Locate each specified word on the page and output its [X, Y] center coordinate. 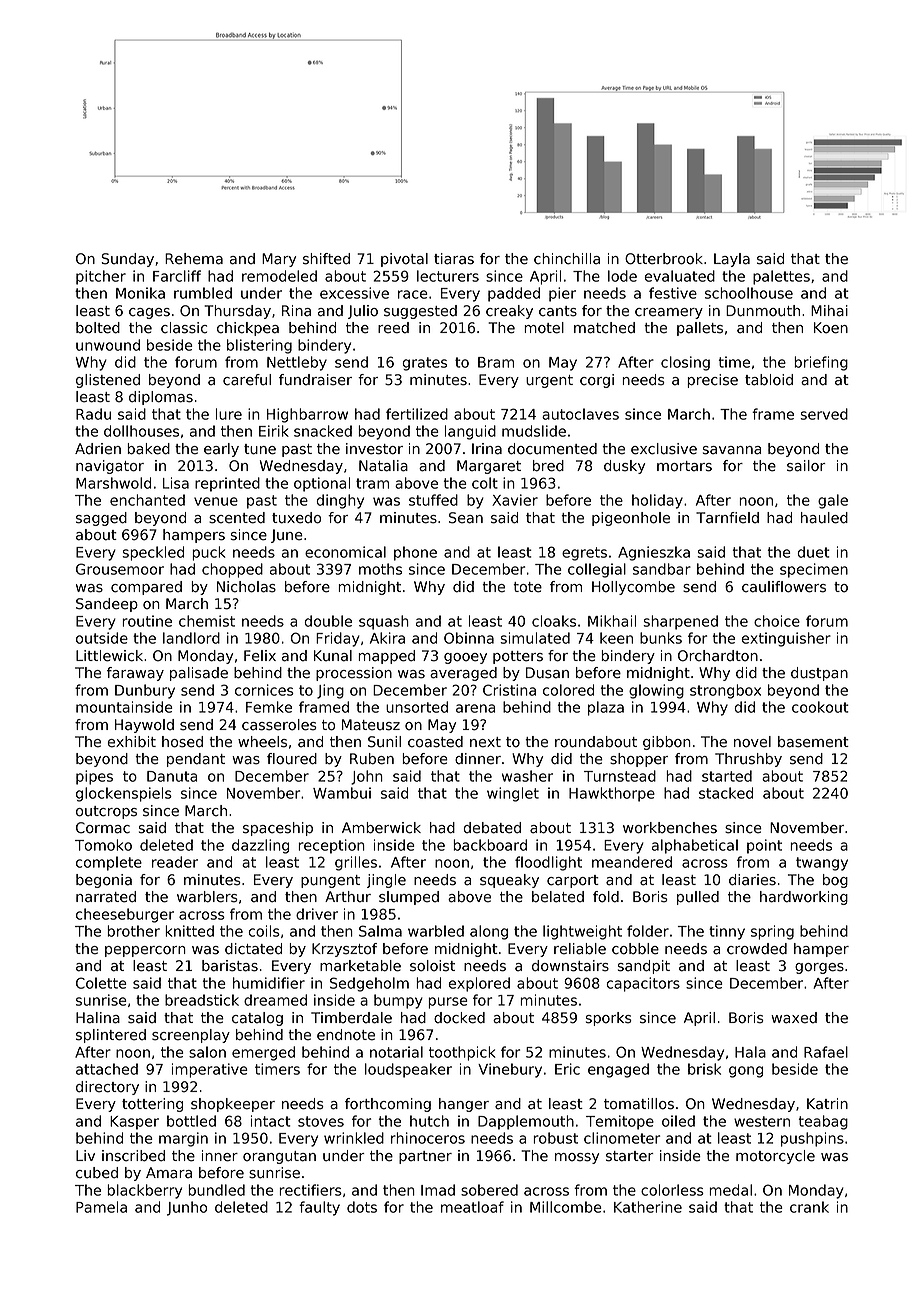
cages [149, 313]
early [221, 450]
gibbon [667, 743]
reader [175, 862]
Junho [187, 1208]
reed [393, 328]
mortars [684, 466]
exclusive [664, 449]
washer [527, 776]
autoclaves [580, 414]
